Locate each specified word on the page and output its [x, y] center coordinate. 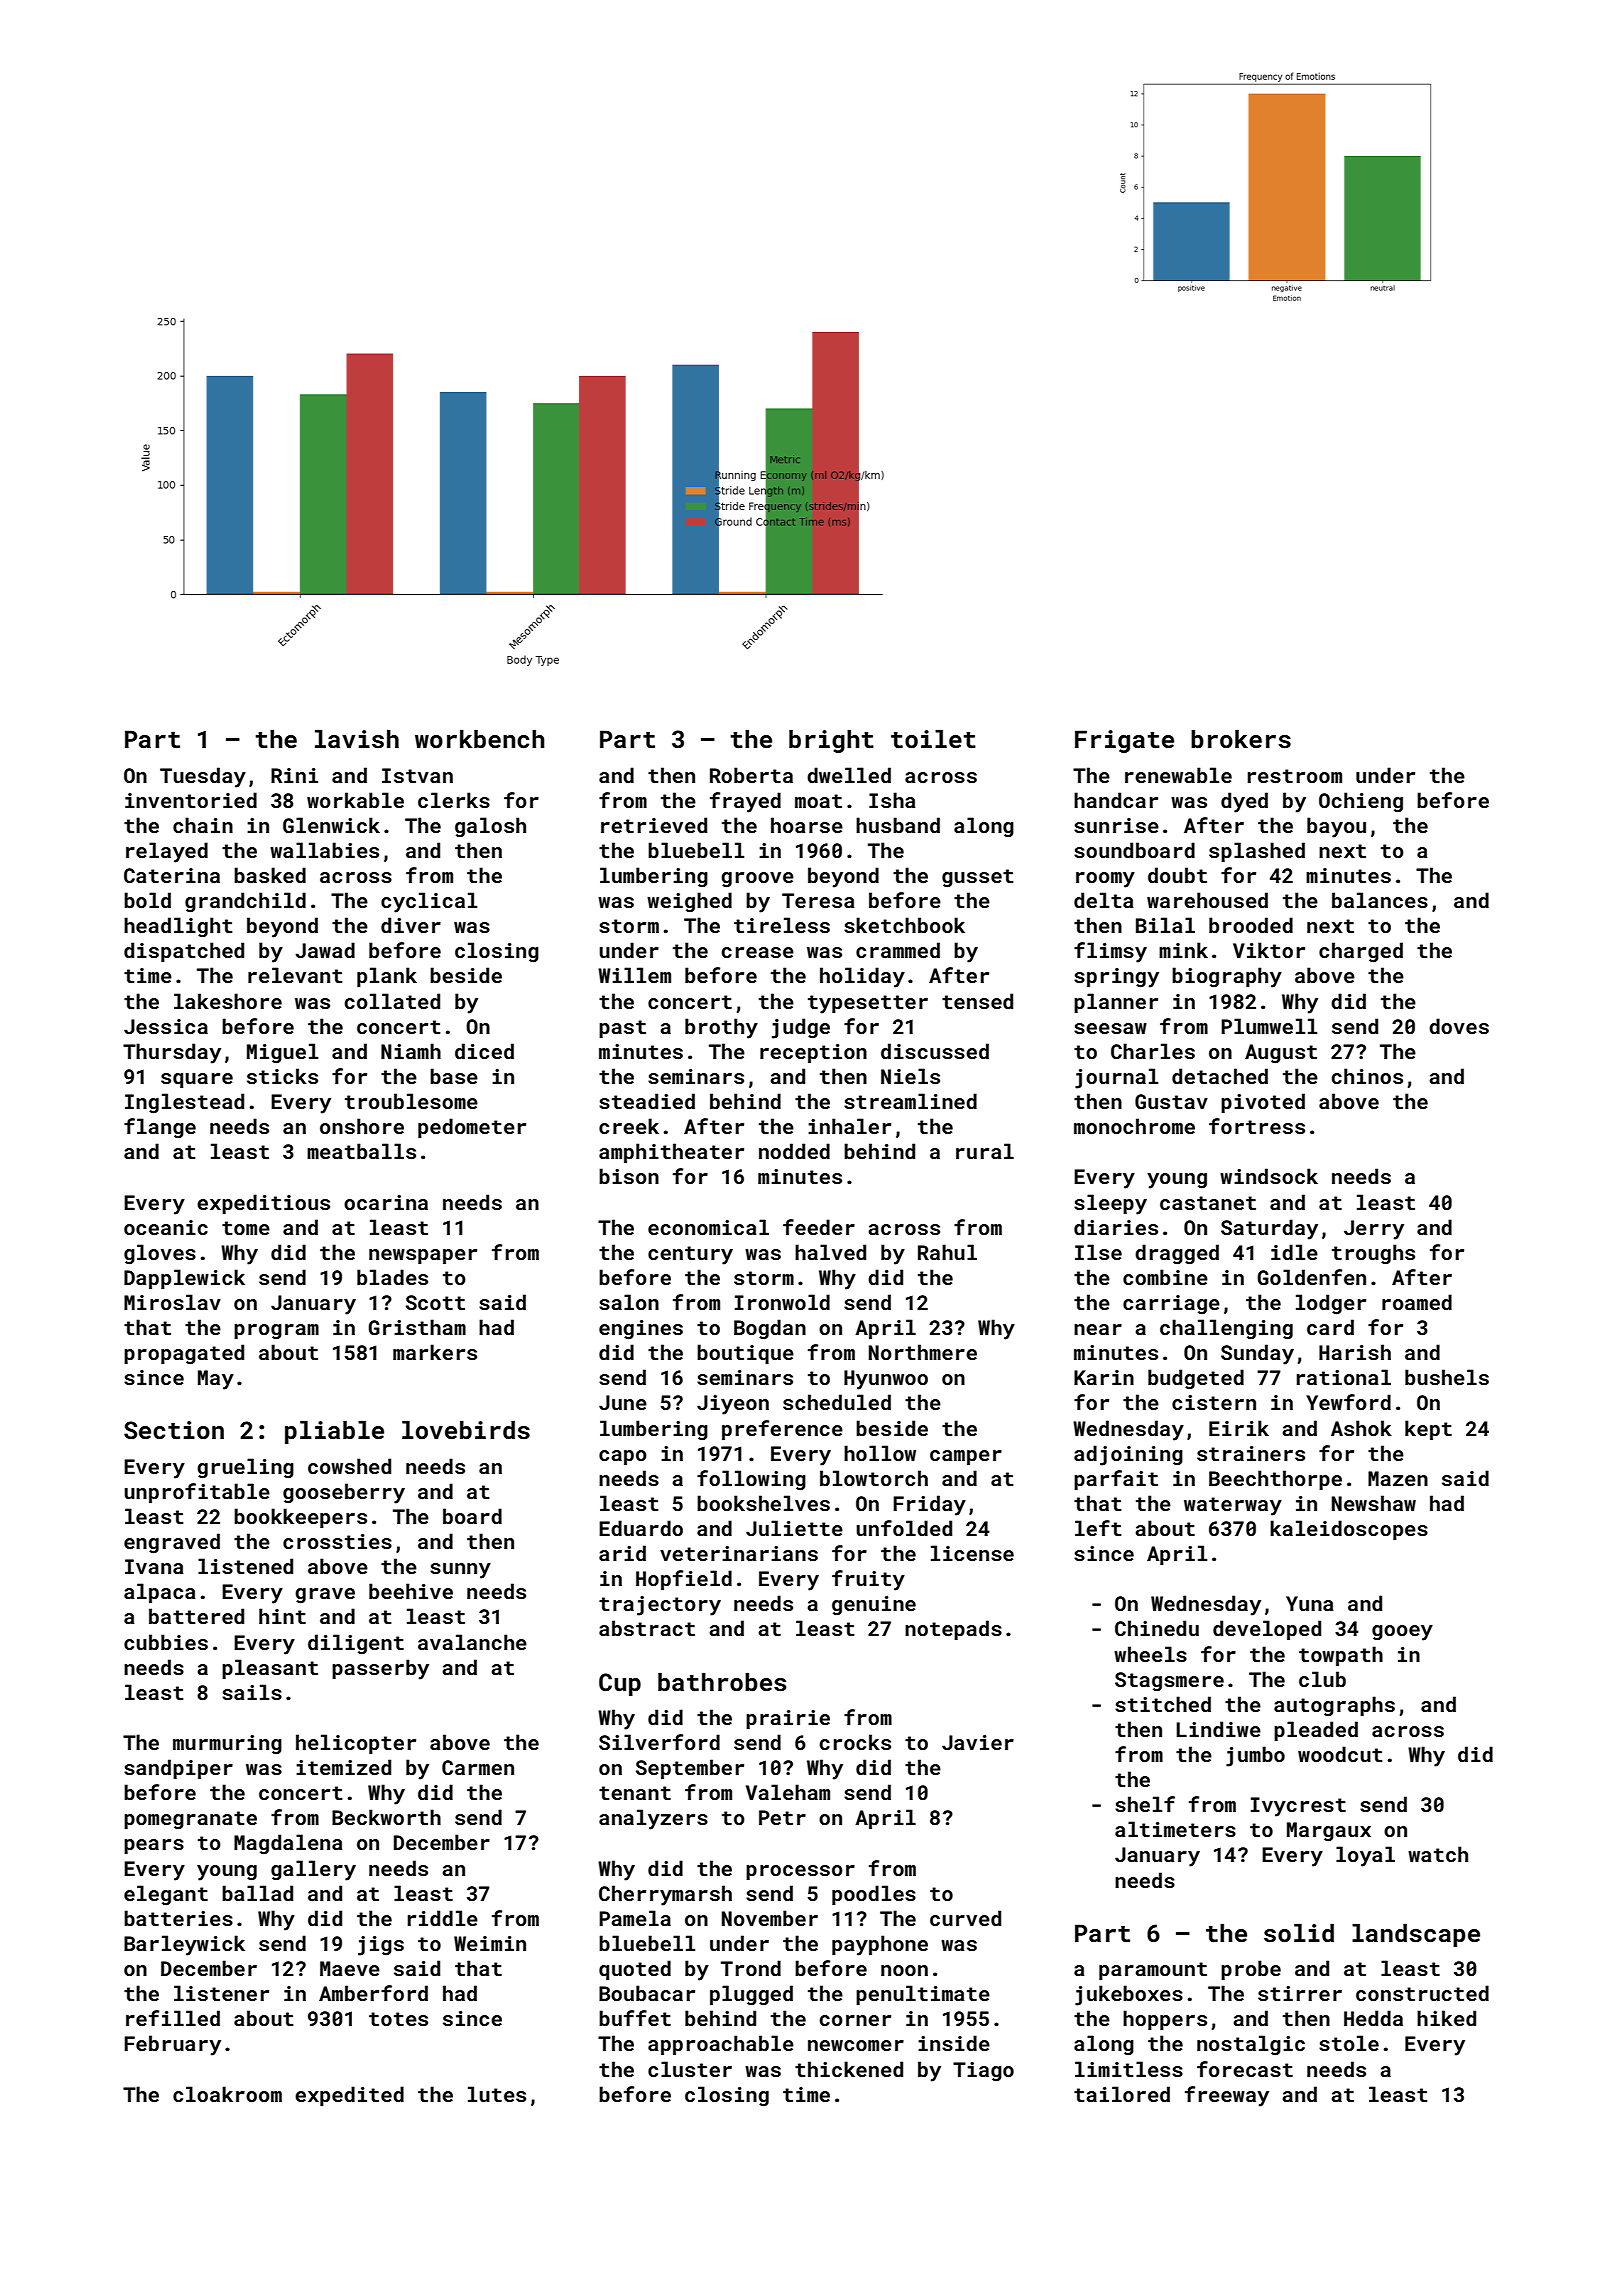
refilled [173, 2018]
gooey [1402, 1633]
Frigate [1124, 741]
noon [904, 1970]
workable [355, 800]
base [454, 1076]
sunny [460, 1571]
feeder [819, 1227]
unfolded [904, 1528]
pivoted [1263, 1103]
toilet [933, 739]
